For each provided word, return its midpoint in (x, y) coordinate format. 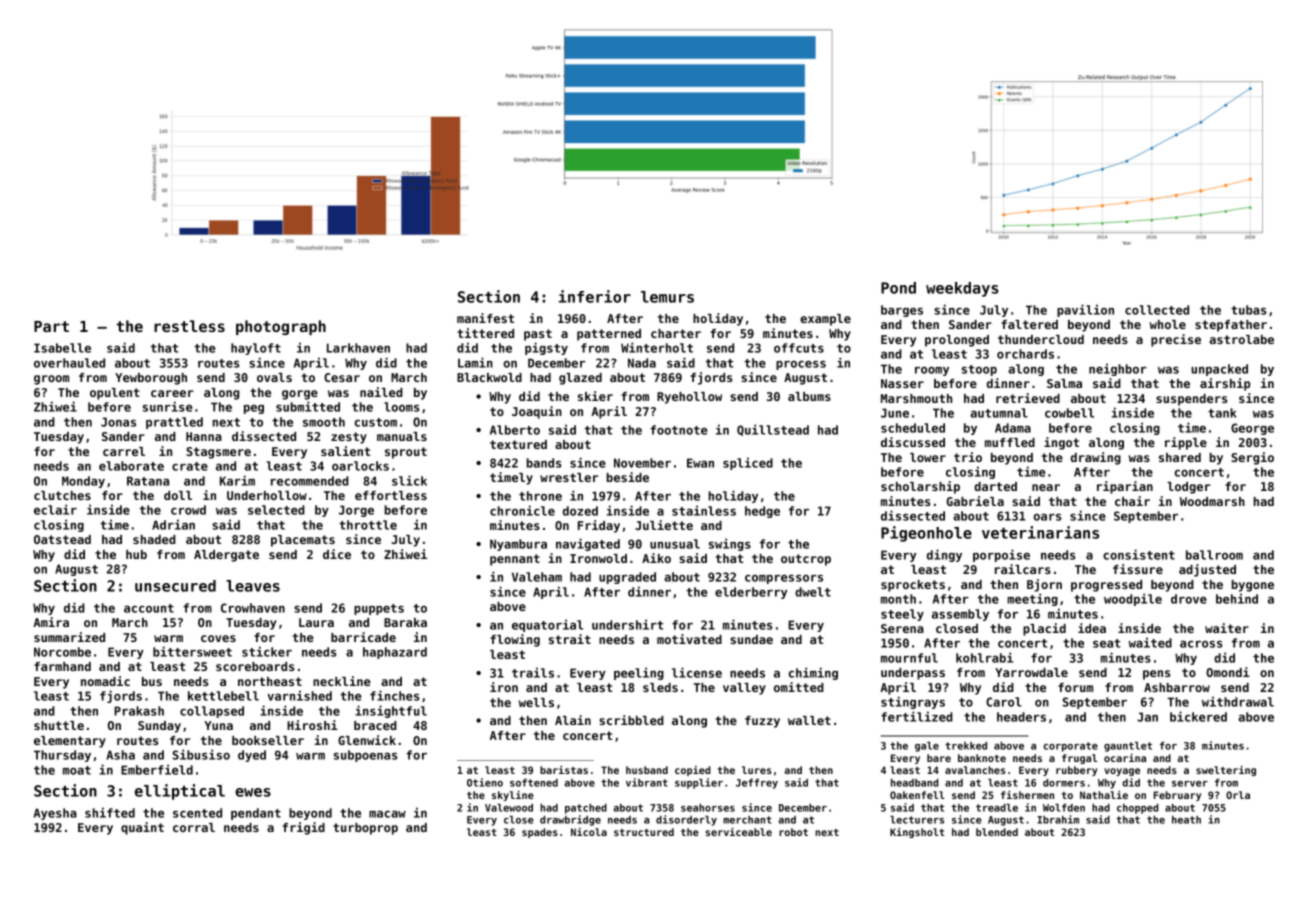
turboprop (365, 829)
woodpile (1133, 599)
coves (218, 638)
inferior (595, 296)
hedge (762, 512)
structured (644, 832)
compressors (784, 579)
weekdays (962, 289)
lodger (1189, 488)
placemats (303, 541)
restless (189, 326)
